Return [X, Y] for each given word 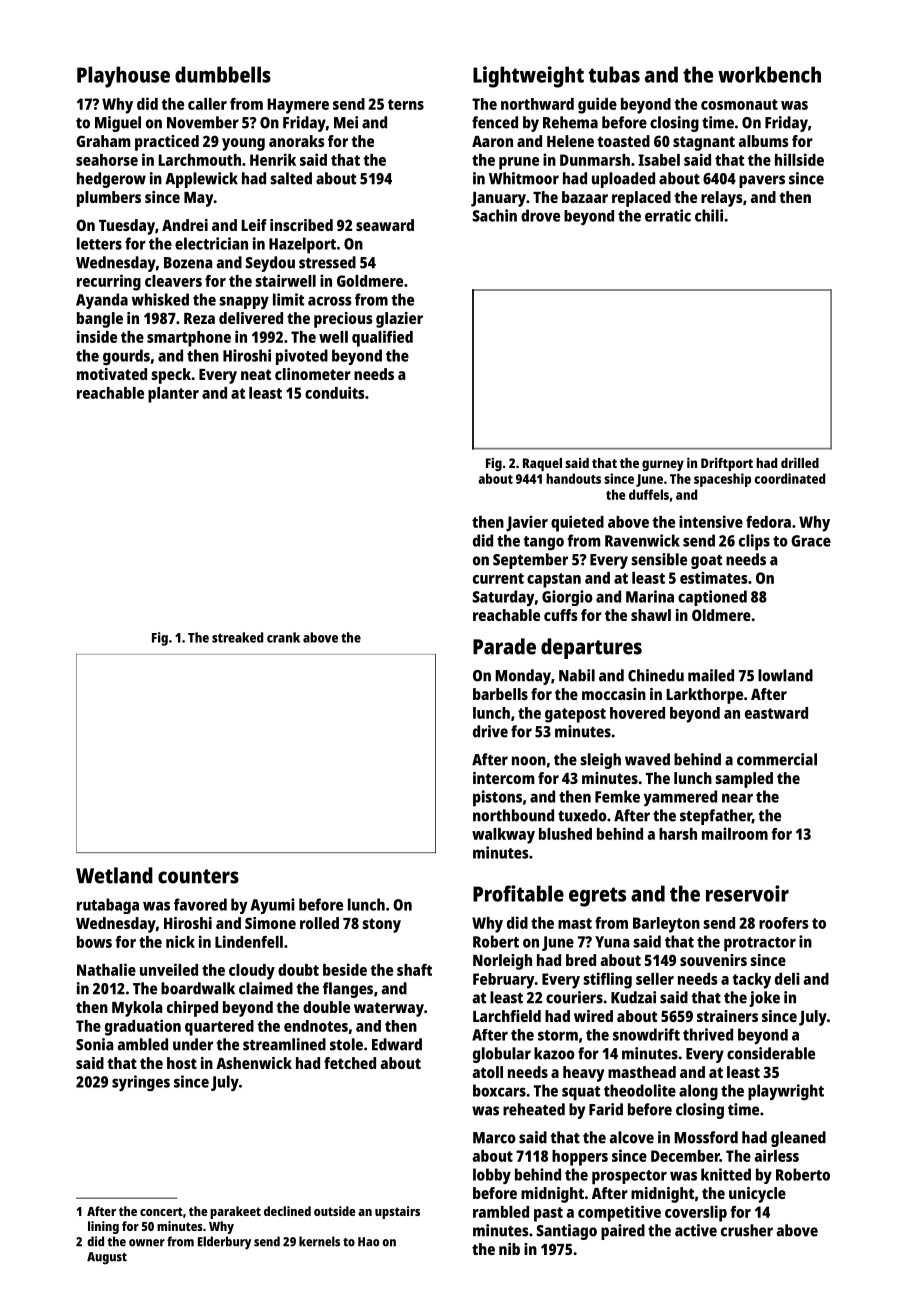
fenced [495, 122]
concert [161, 1211]
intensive [711, 521]
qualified [382, 338]
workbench [769, 74]
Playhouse [123, 77]
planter [173, 395]
